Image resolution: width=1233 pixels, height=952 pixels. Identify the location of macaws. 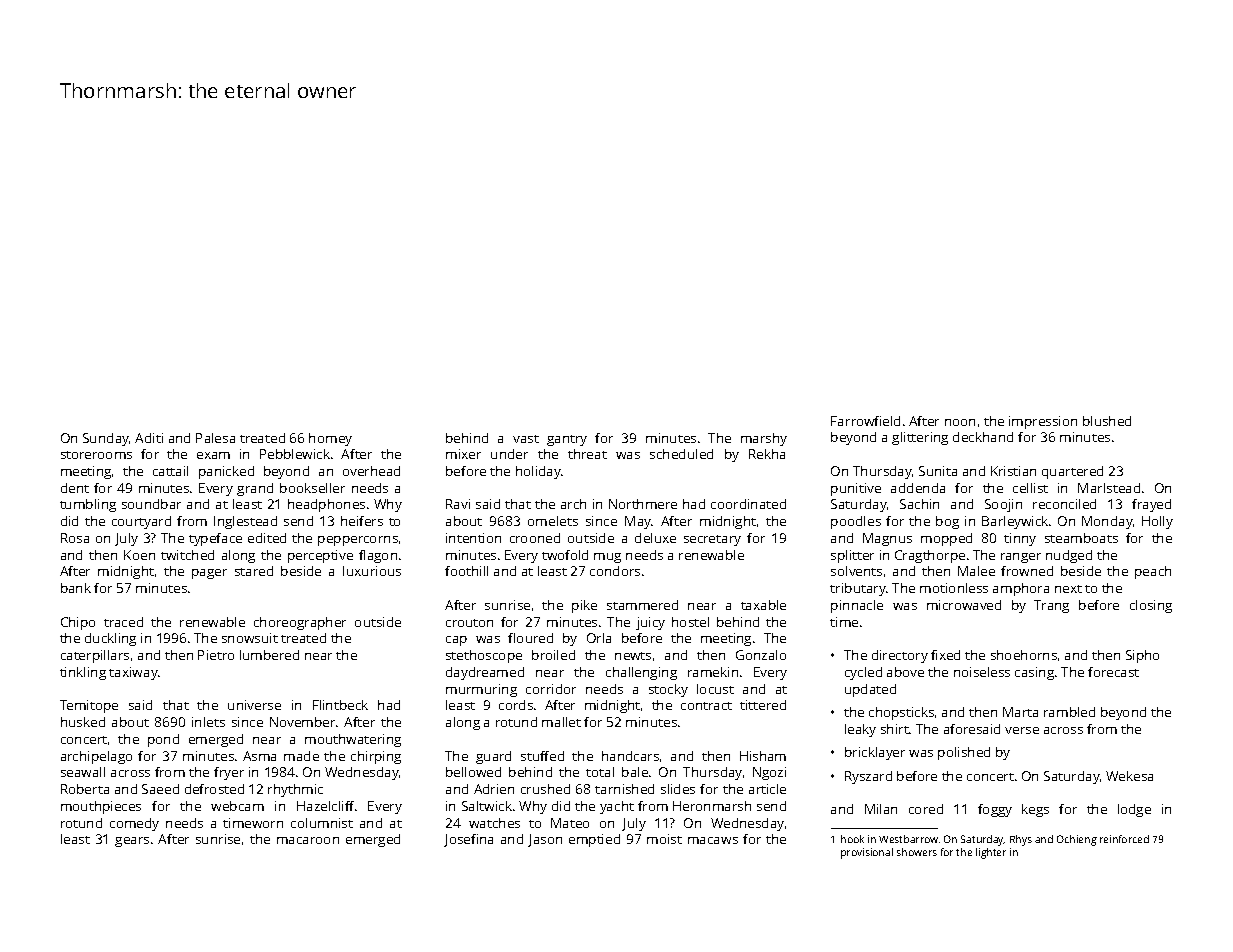
(713, 840).
